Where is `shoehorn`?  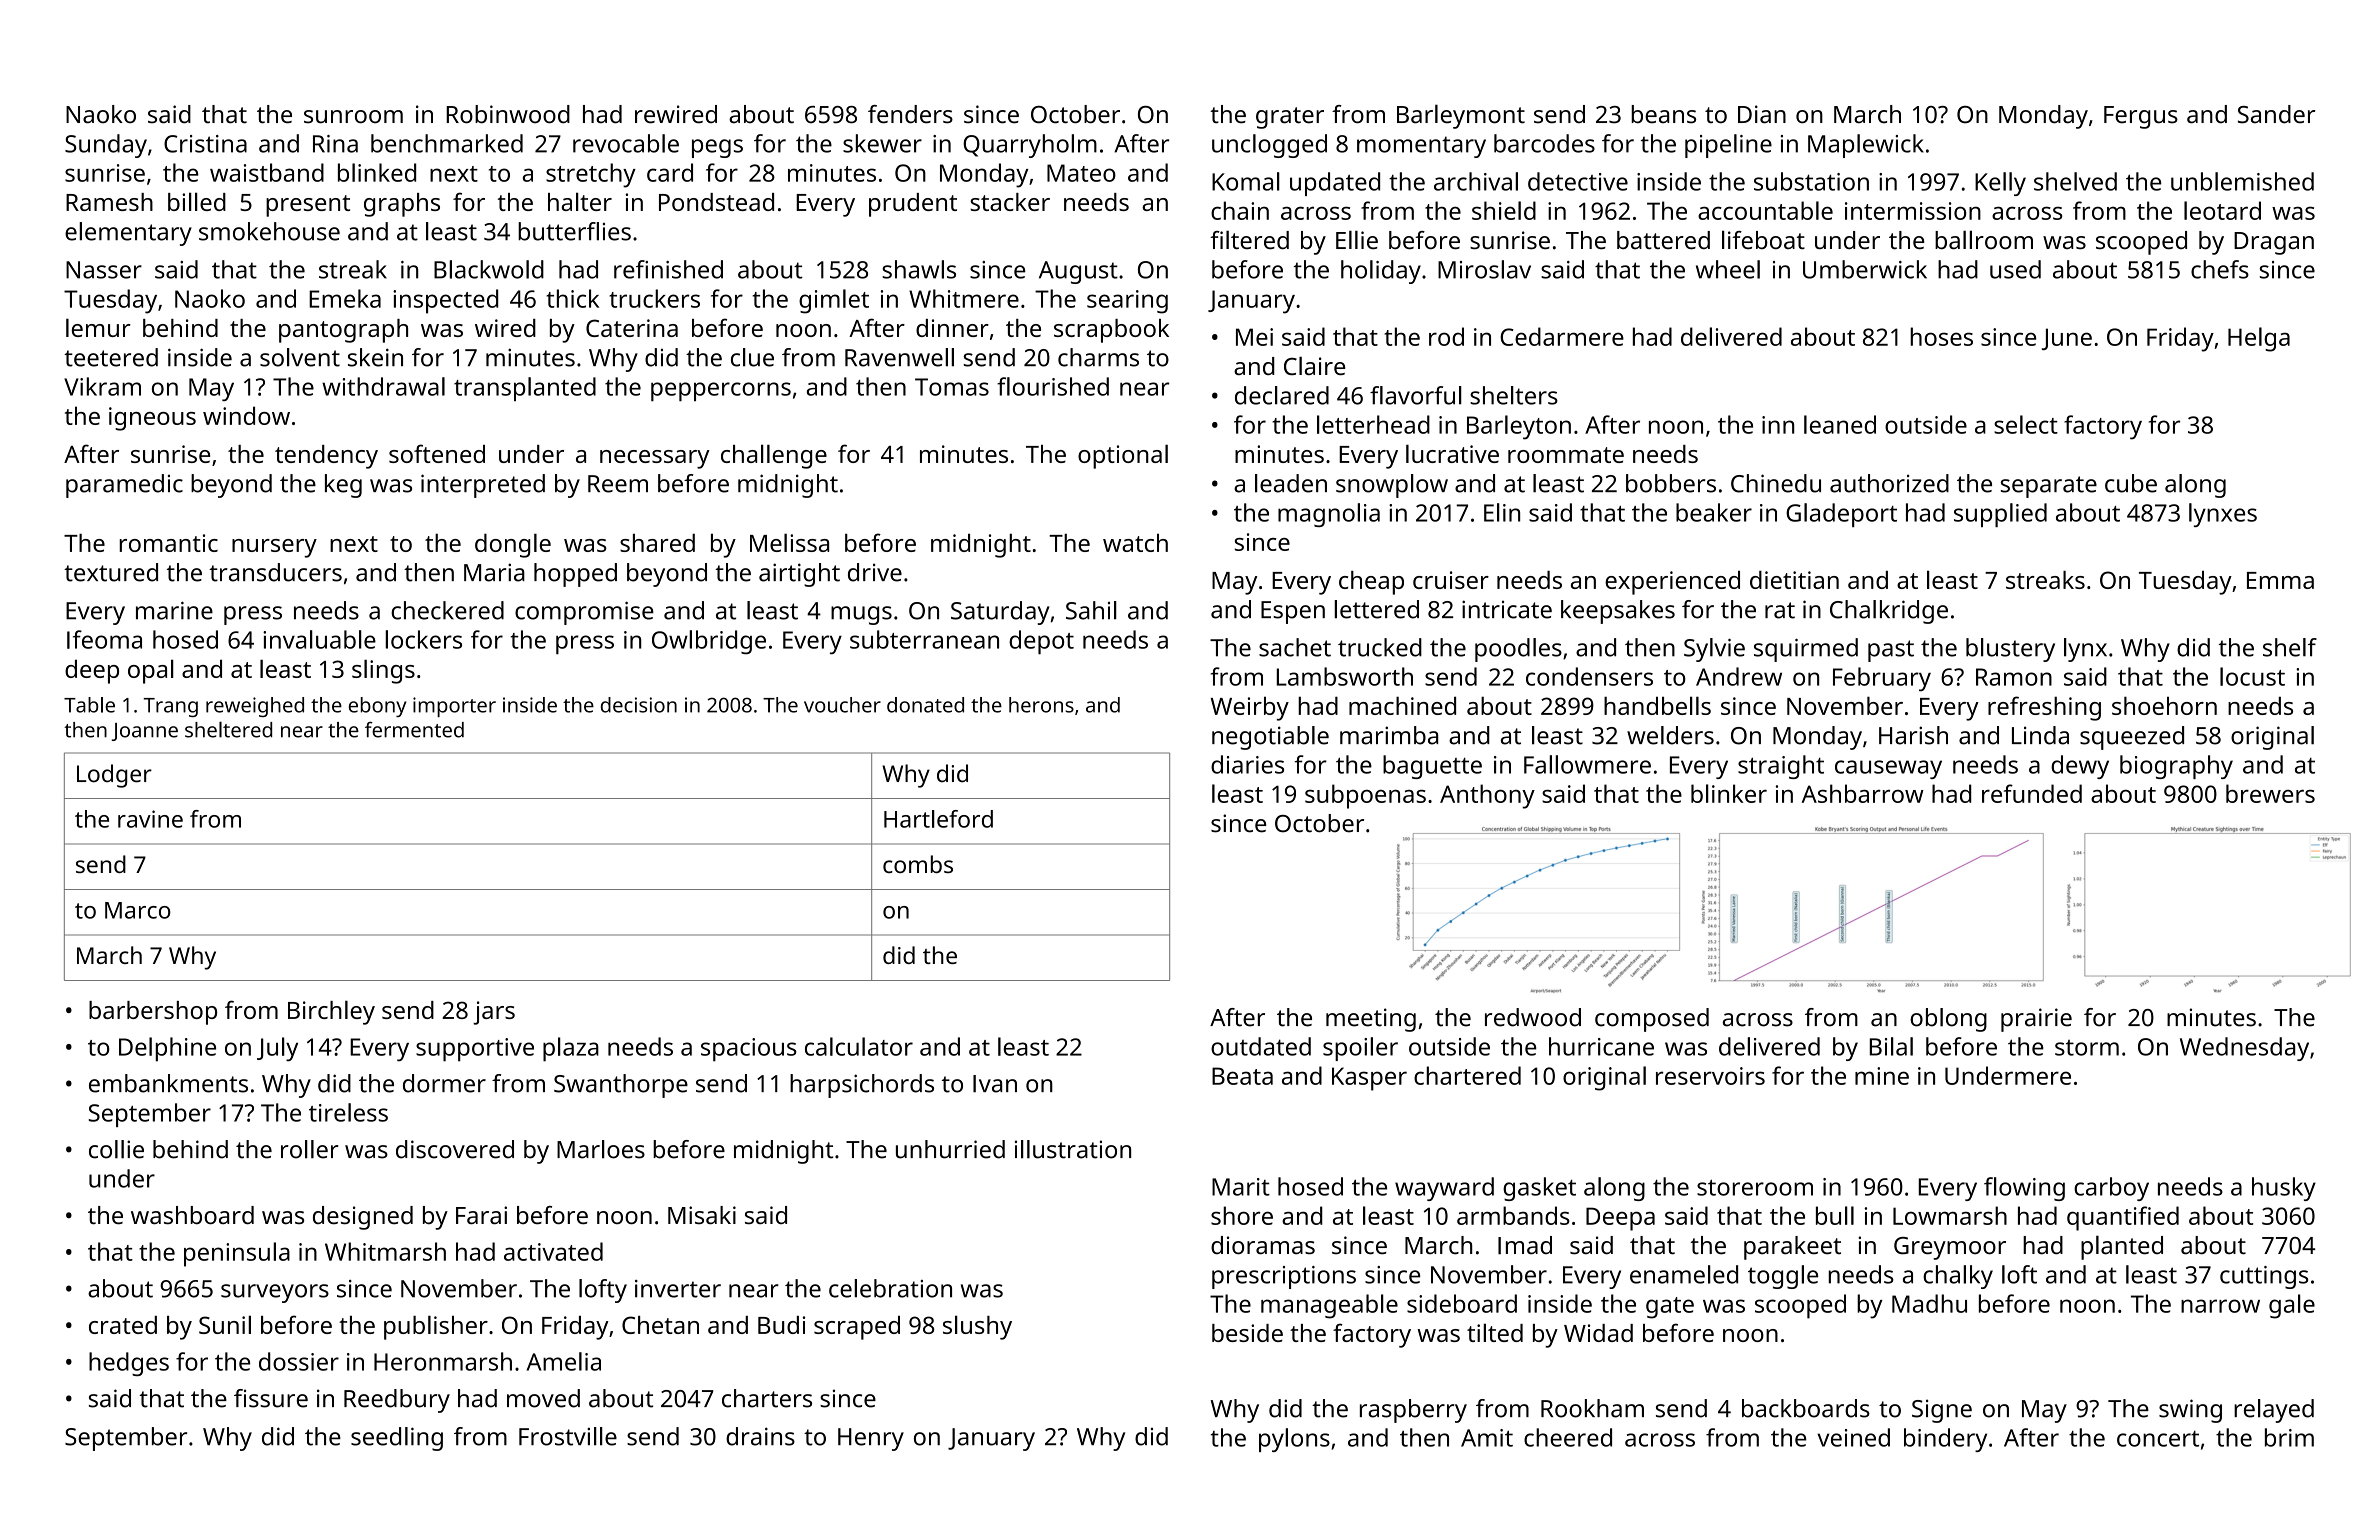
shoehorn is located at coordinates (2164, 706).
